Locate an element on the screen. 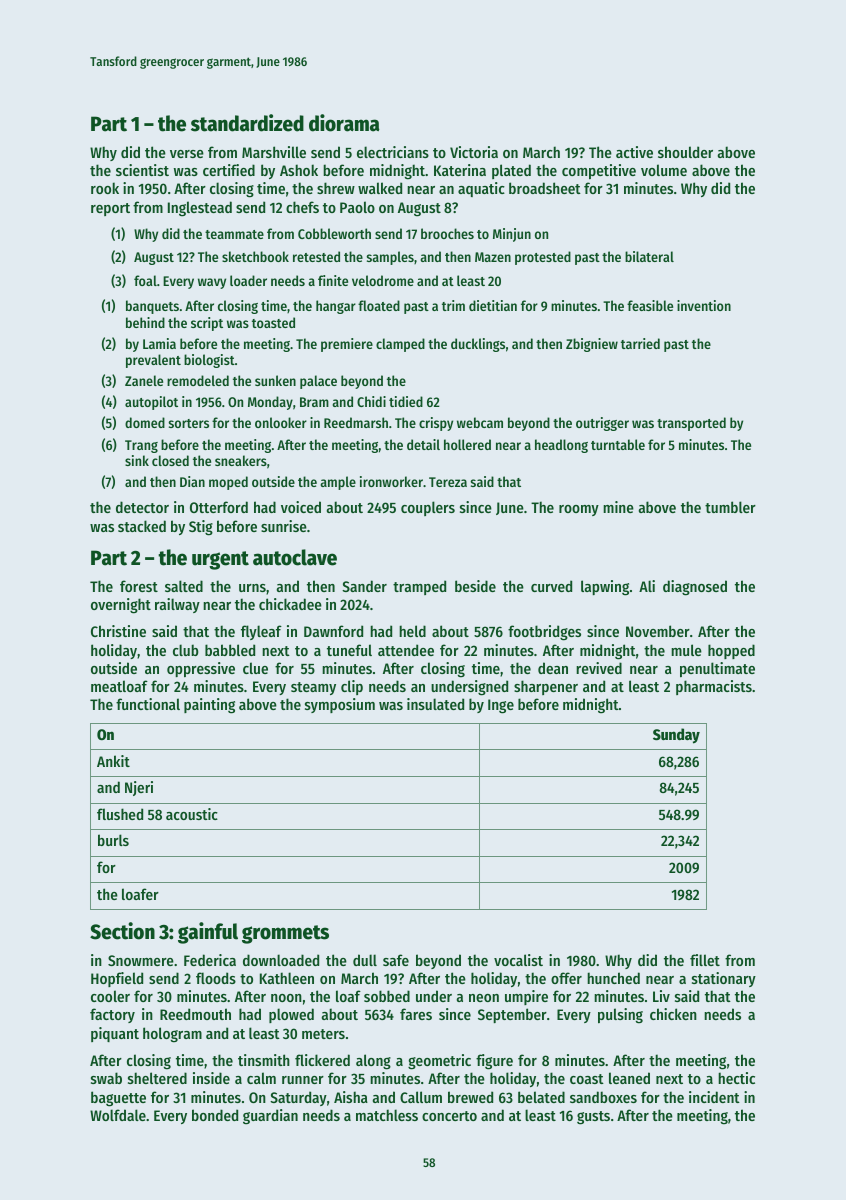 This screenshot has height=1200, width=846. diorama is located at coordinates (344, 123).
